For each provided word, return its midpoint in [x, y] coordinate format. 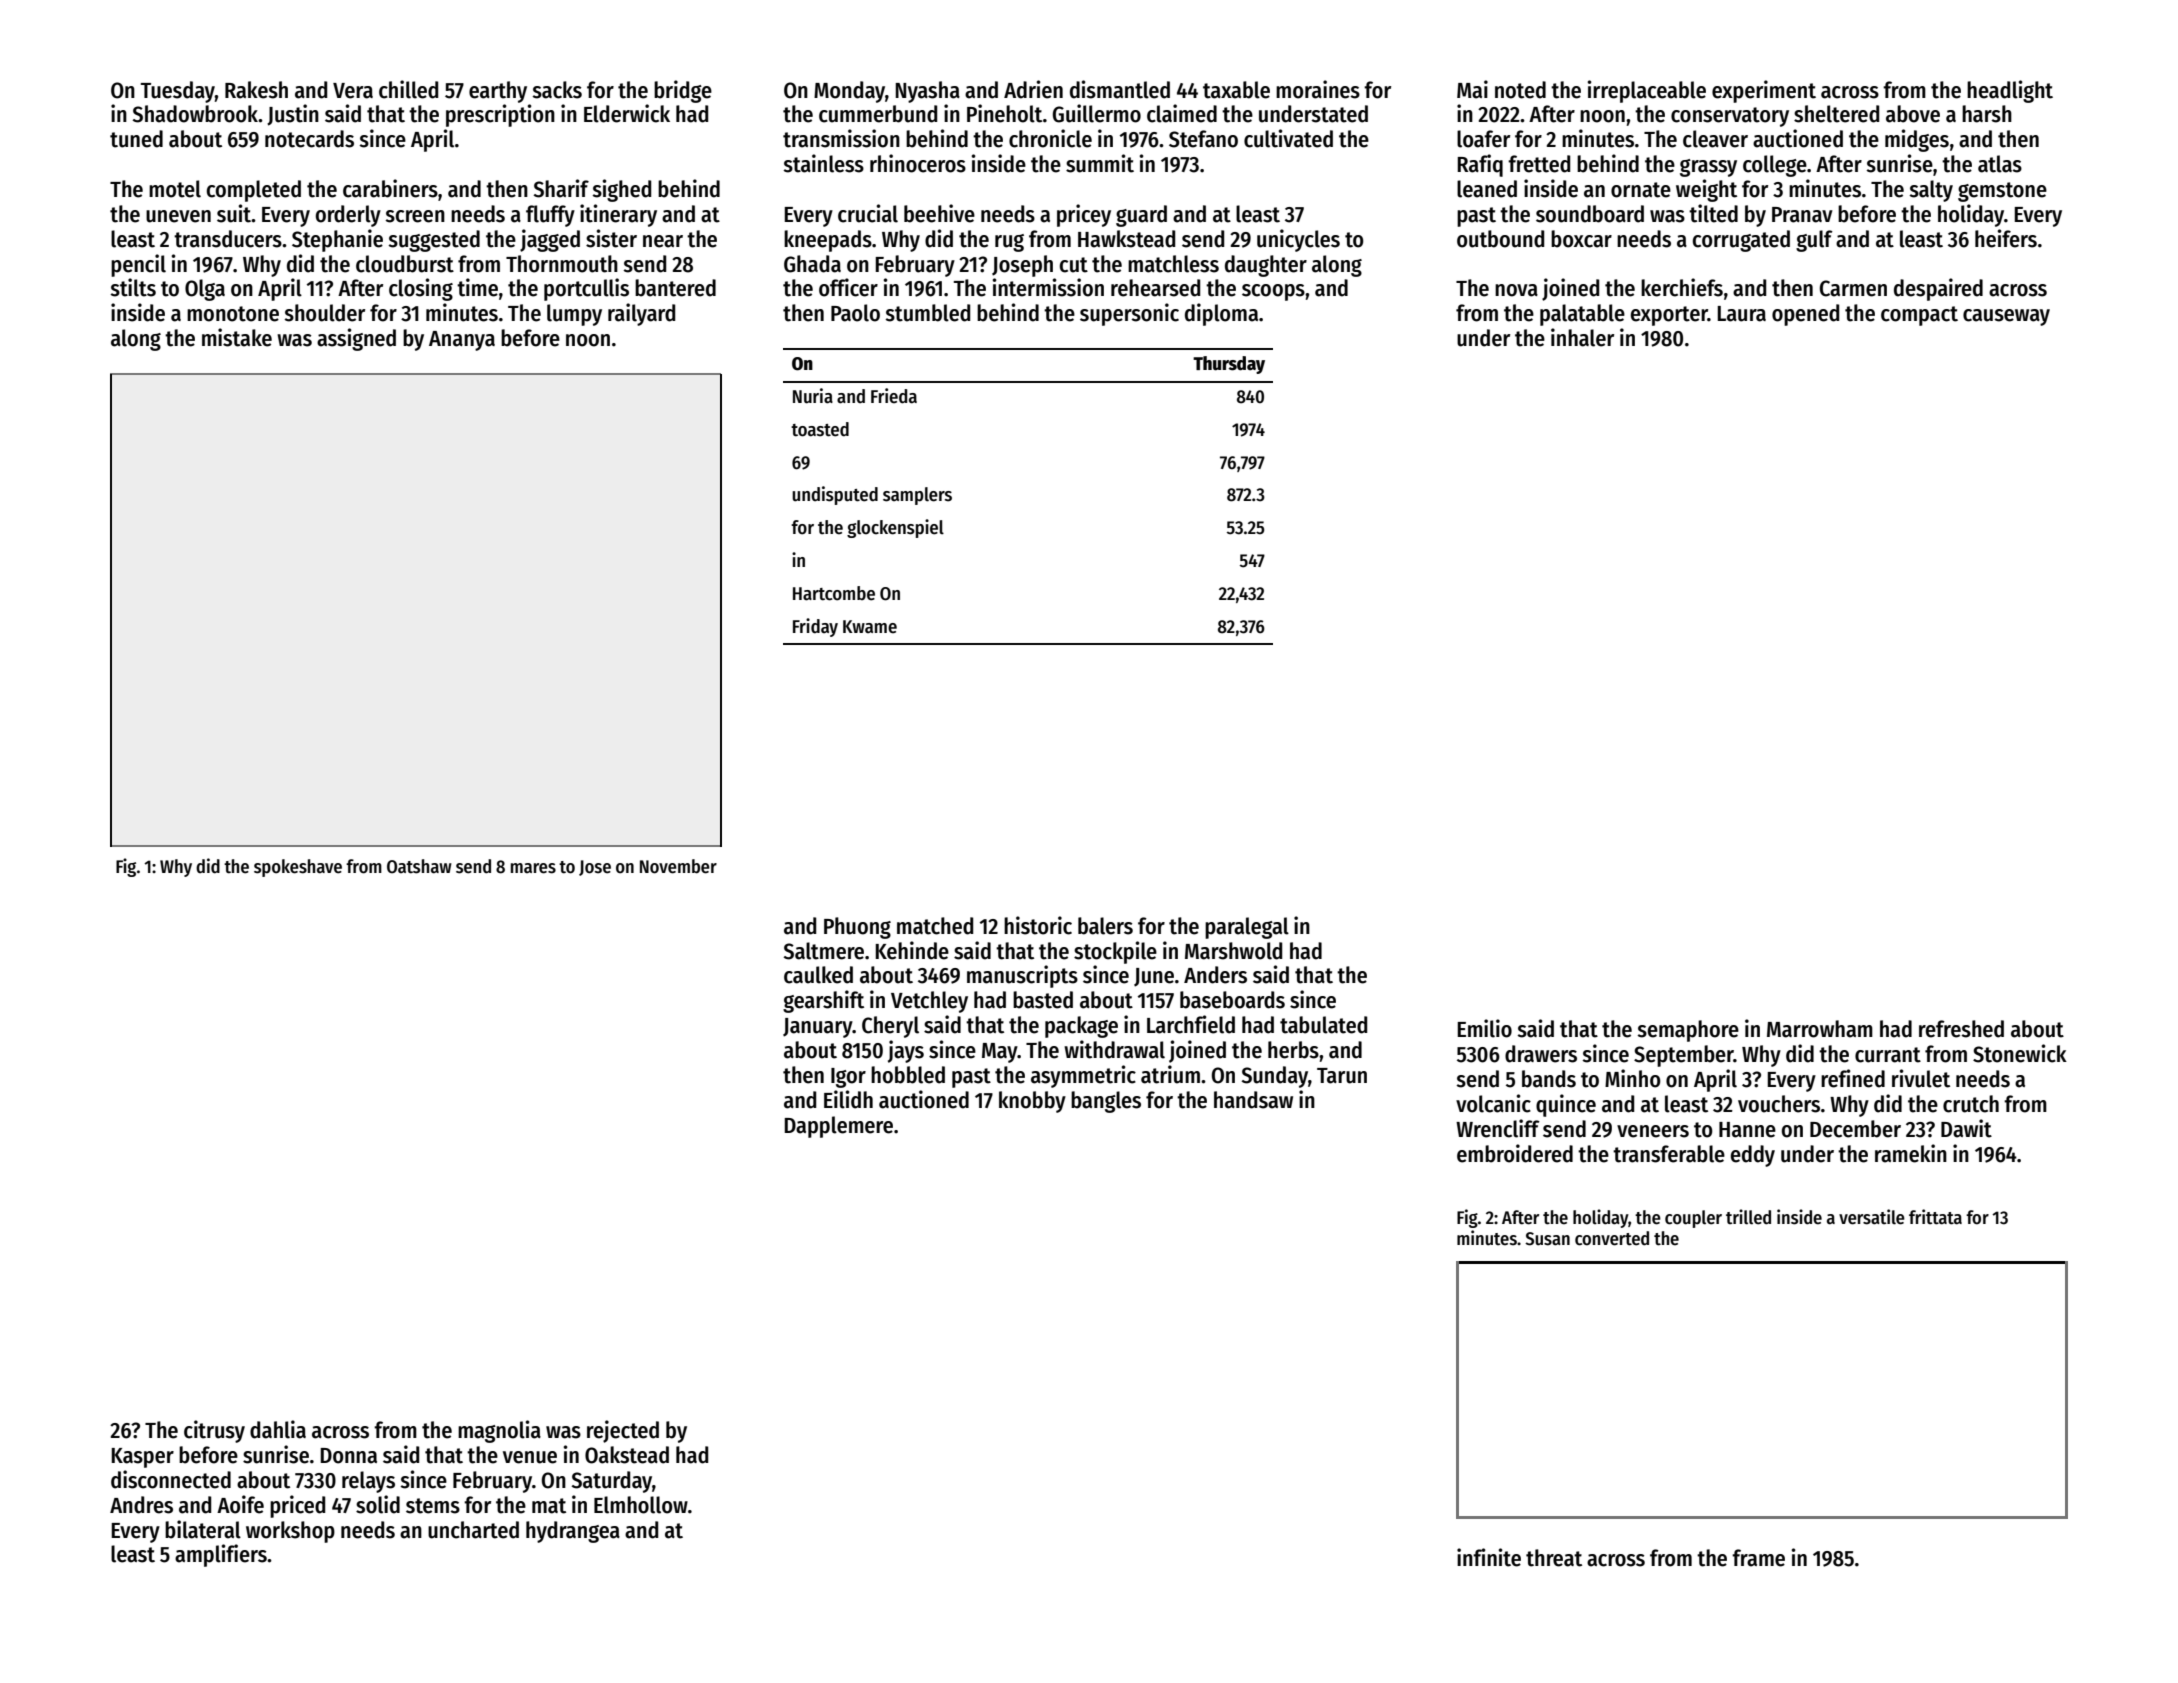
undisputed [835, 495]
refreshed [1961, 1029]
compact [1919, 316]
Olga [205, 290]
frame [1758, 1558]
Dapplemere [838, 1127]
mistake [237, 337]
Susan [1547, 1239]
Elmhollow [641, 1505]
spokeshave [298, 868]
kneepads [828, 241]
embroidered [1515, 1153]
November [678, 866]
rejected [623, 1431]
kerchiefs [1682, 287]
